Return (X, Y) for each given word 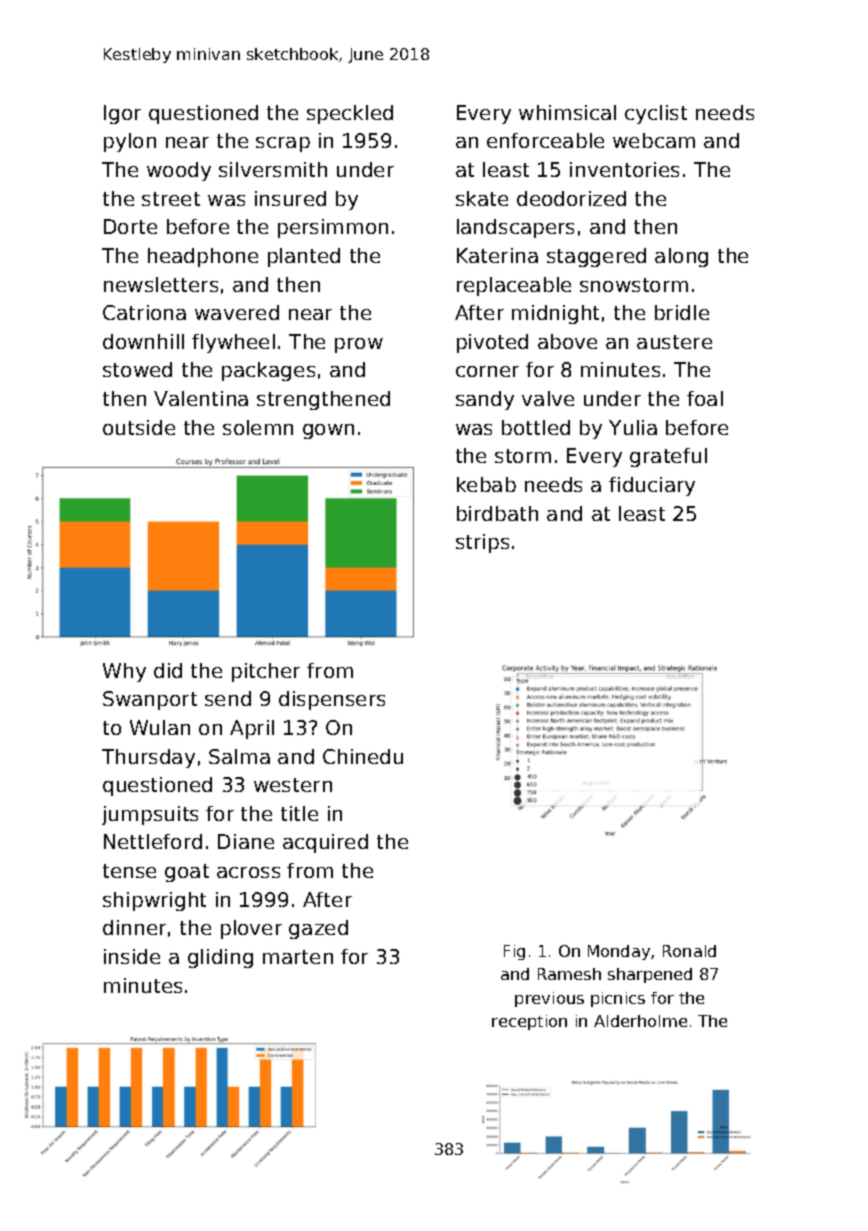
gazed (318, 929)
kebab (486, 484)
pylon (130, 142)
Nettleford (153, 841)
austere (674, 342)
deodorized (571, 198)
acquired (325, 843)
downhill (143, 341)
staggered (596, 257)
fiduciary (652, 486)
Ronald (689, 951)
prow (359, 345)
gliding (220, 958)
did (168, 670)
